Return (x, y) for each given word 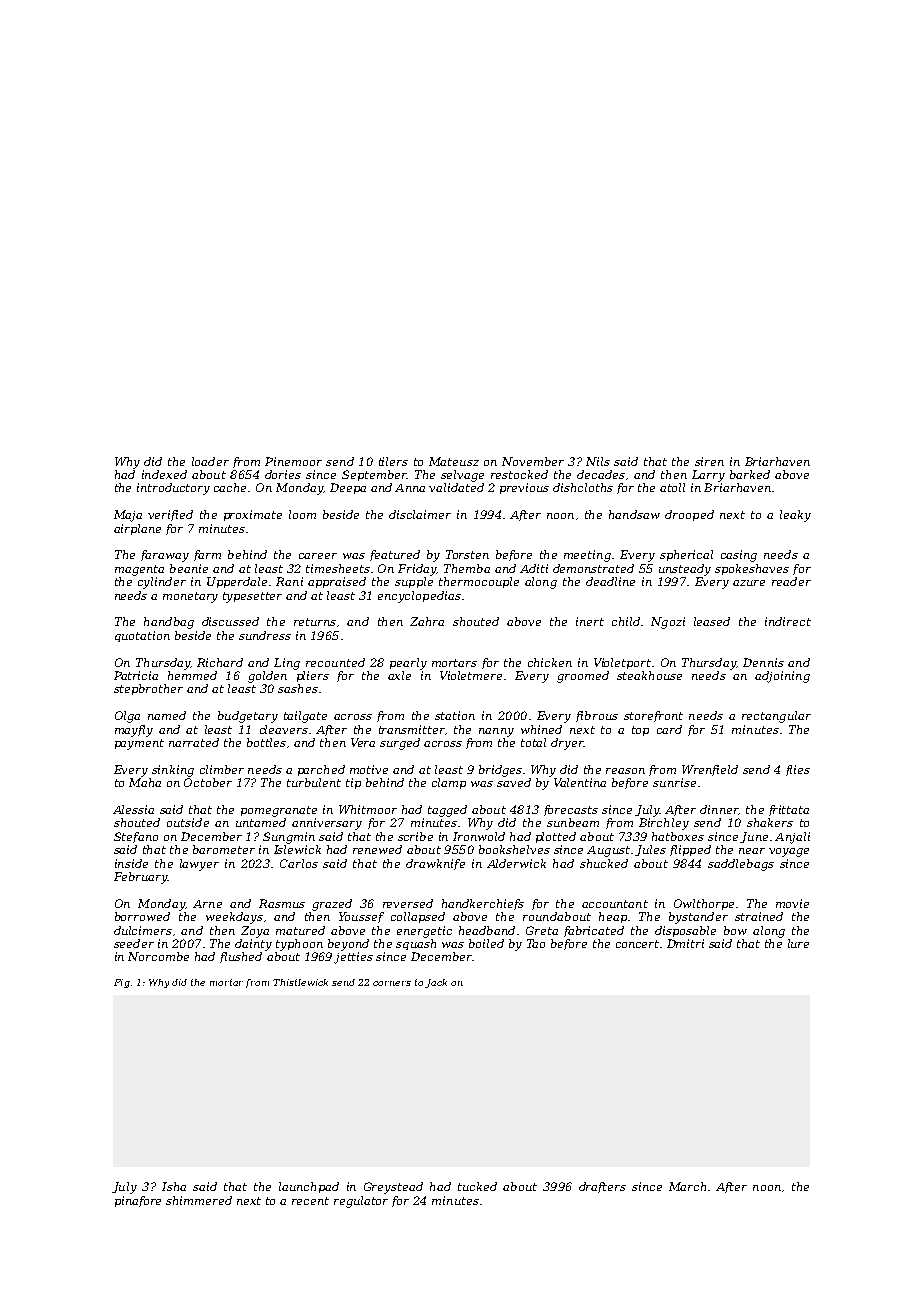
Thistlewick (300, 982)
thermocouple (479, 582)
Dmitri (685, 943)
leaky (795, 516)
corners (392, 983)
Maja (128, 516)
